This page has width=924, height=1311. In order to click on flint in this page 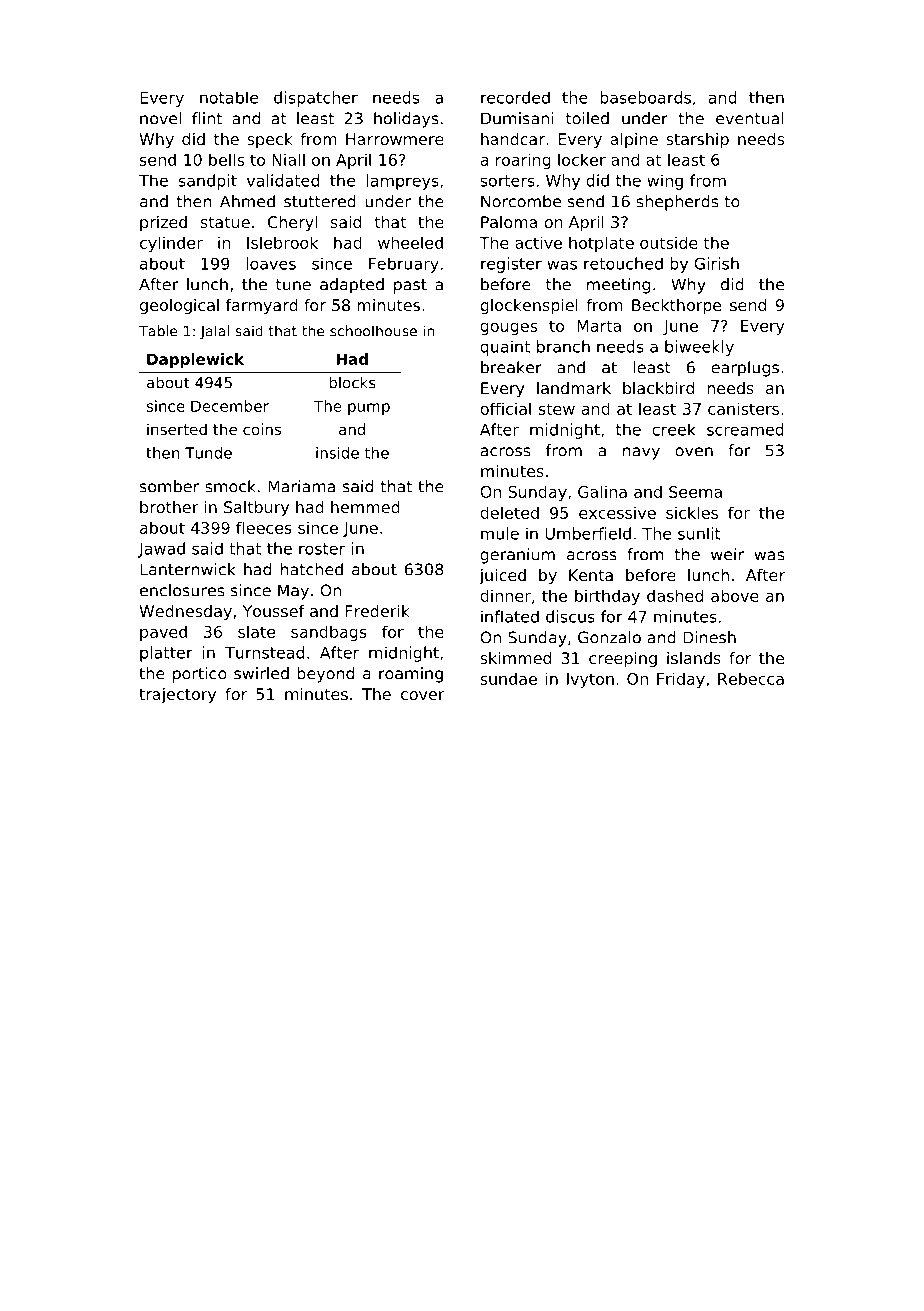, I will do `click(207, 118)`.
